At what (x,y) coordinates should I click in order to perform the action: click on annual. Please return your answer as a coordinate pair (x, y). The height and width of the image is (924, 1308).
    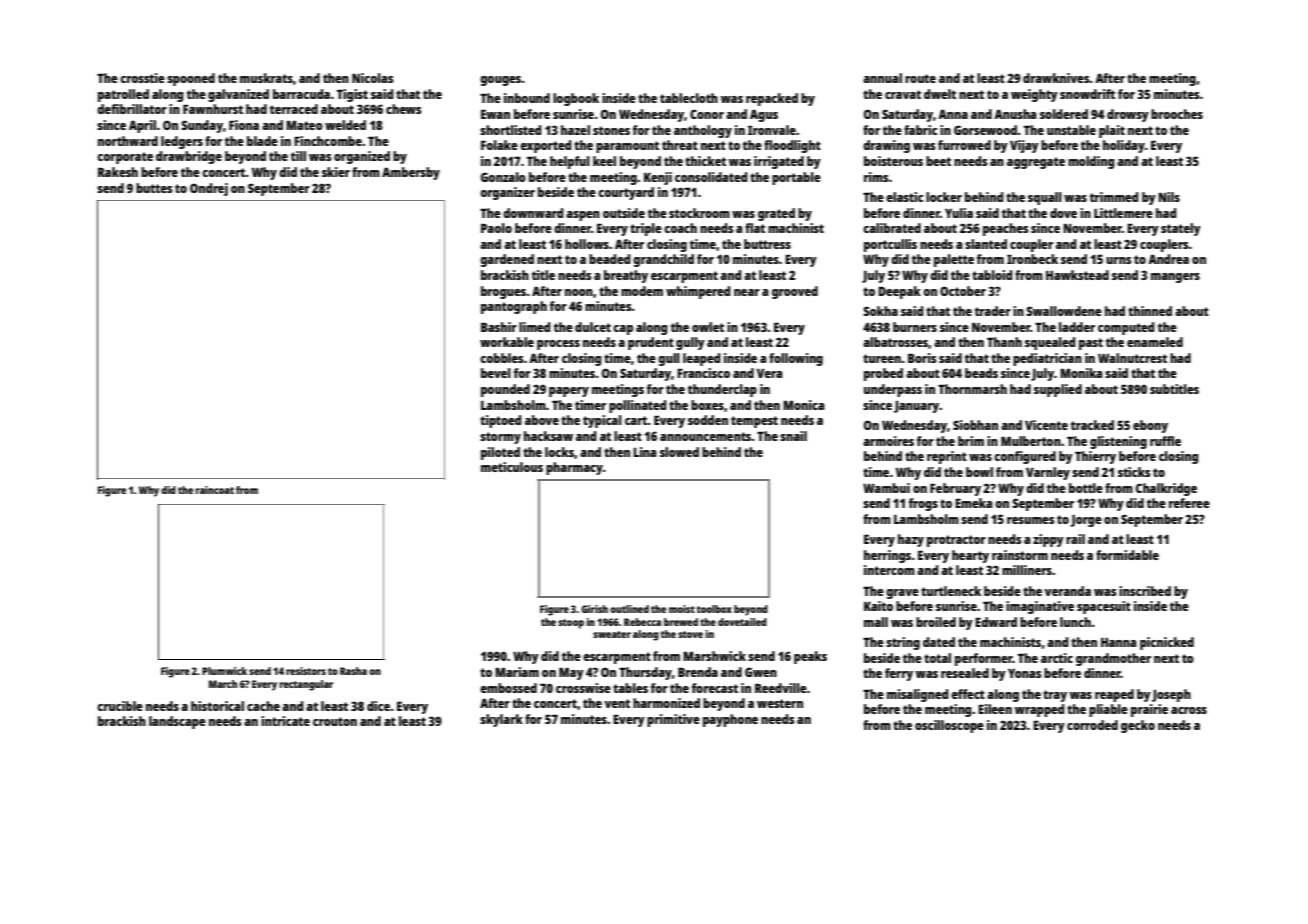
    Looking at the image, I should click on (882, 78).
